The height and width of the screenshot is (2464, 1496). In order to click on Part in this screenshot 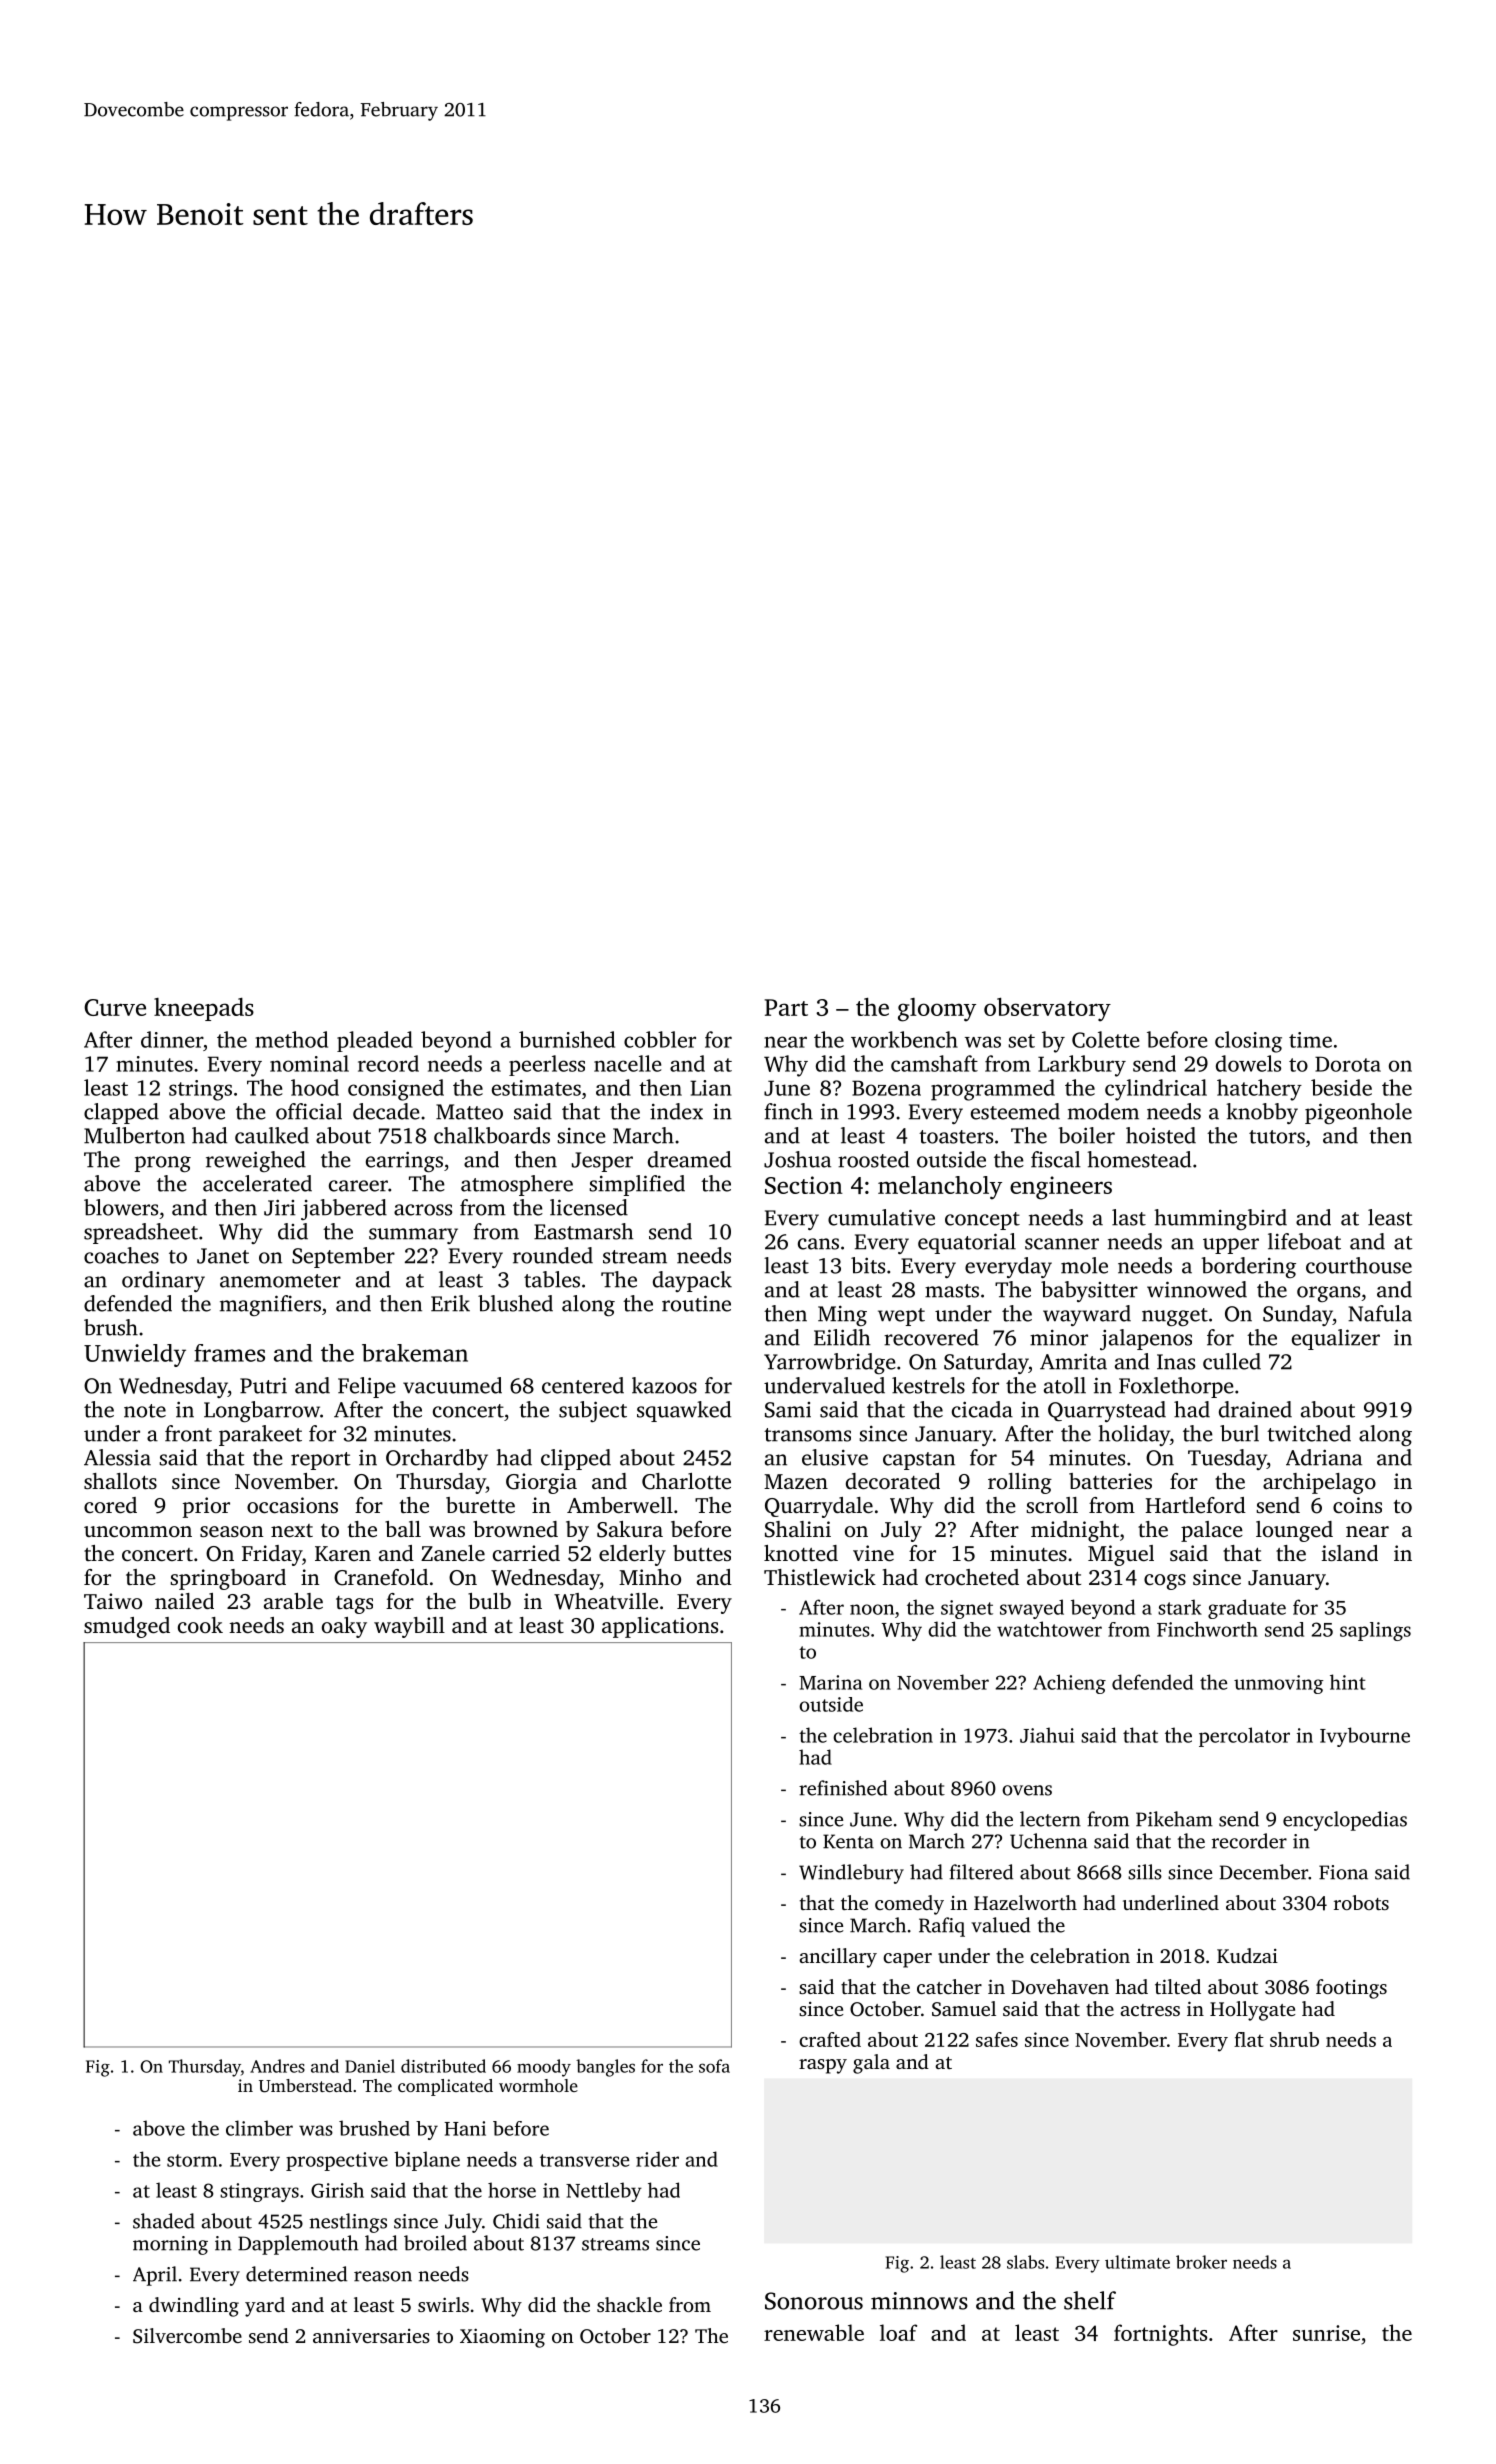, I will do `click(786, 1007)`.
